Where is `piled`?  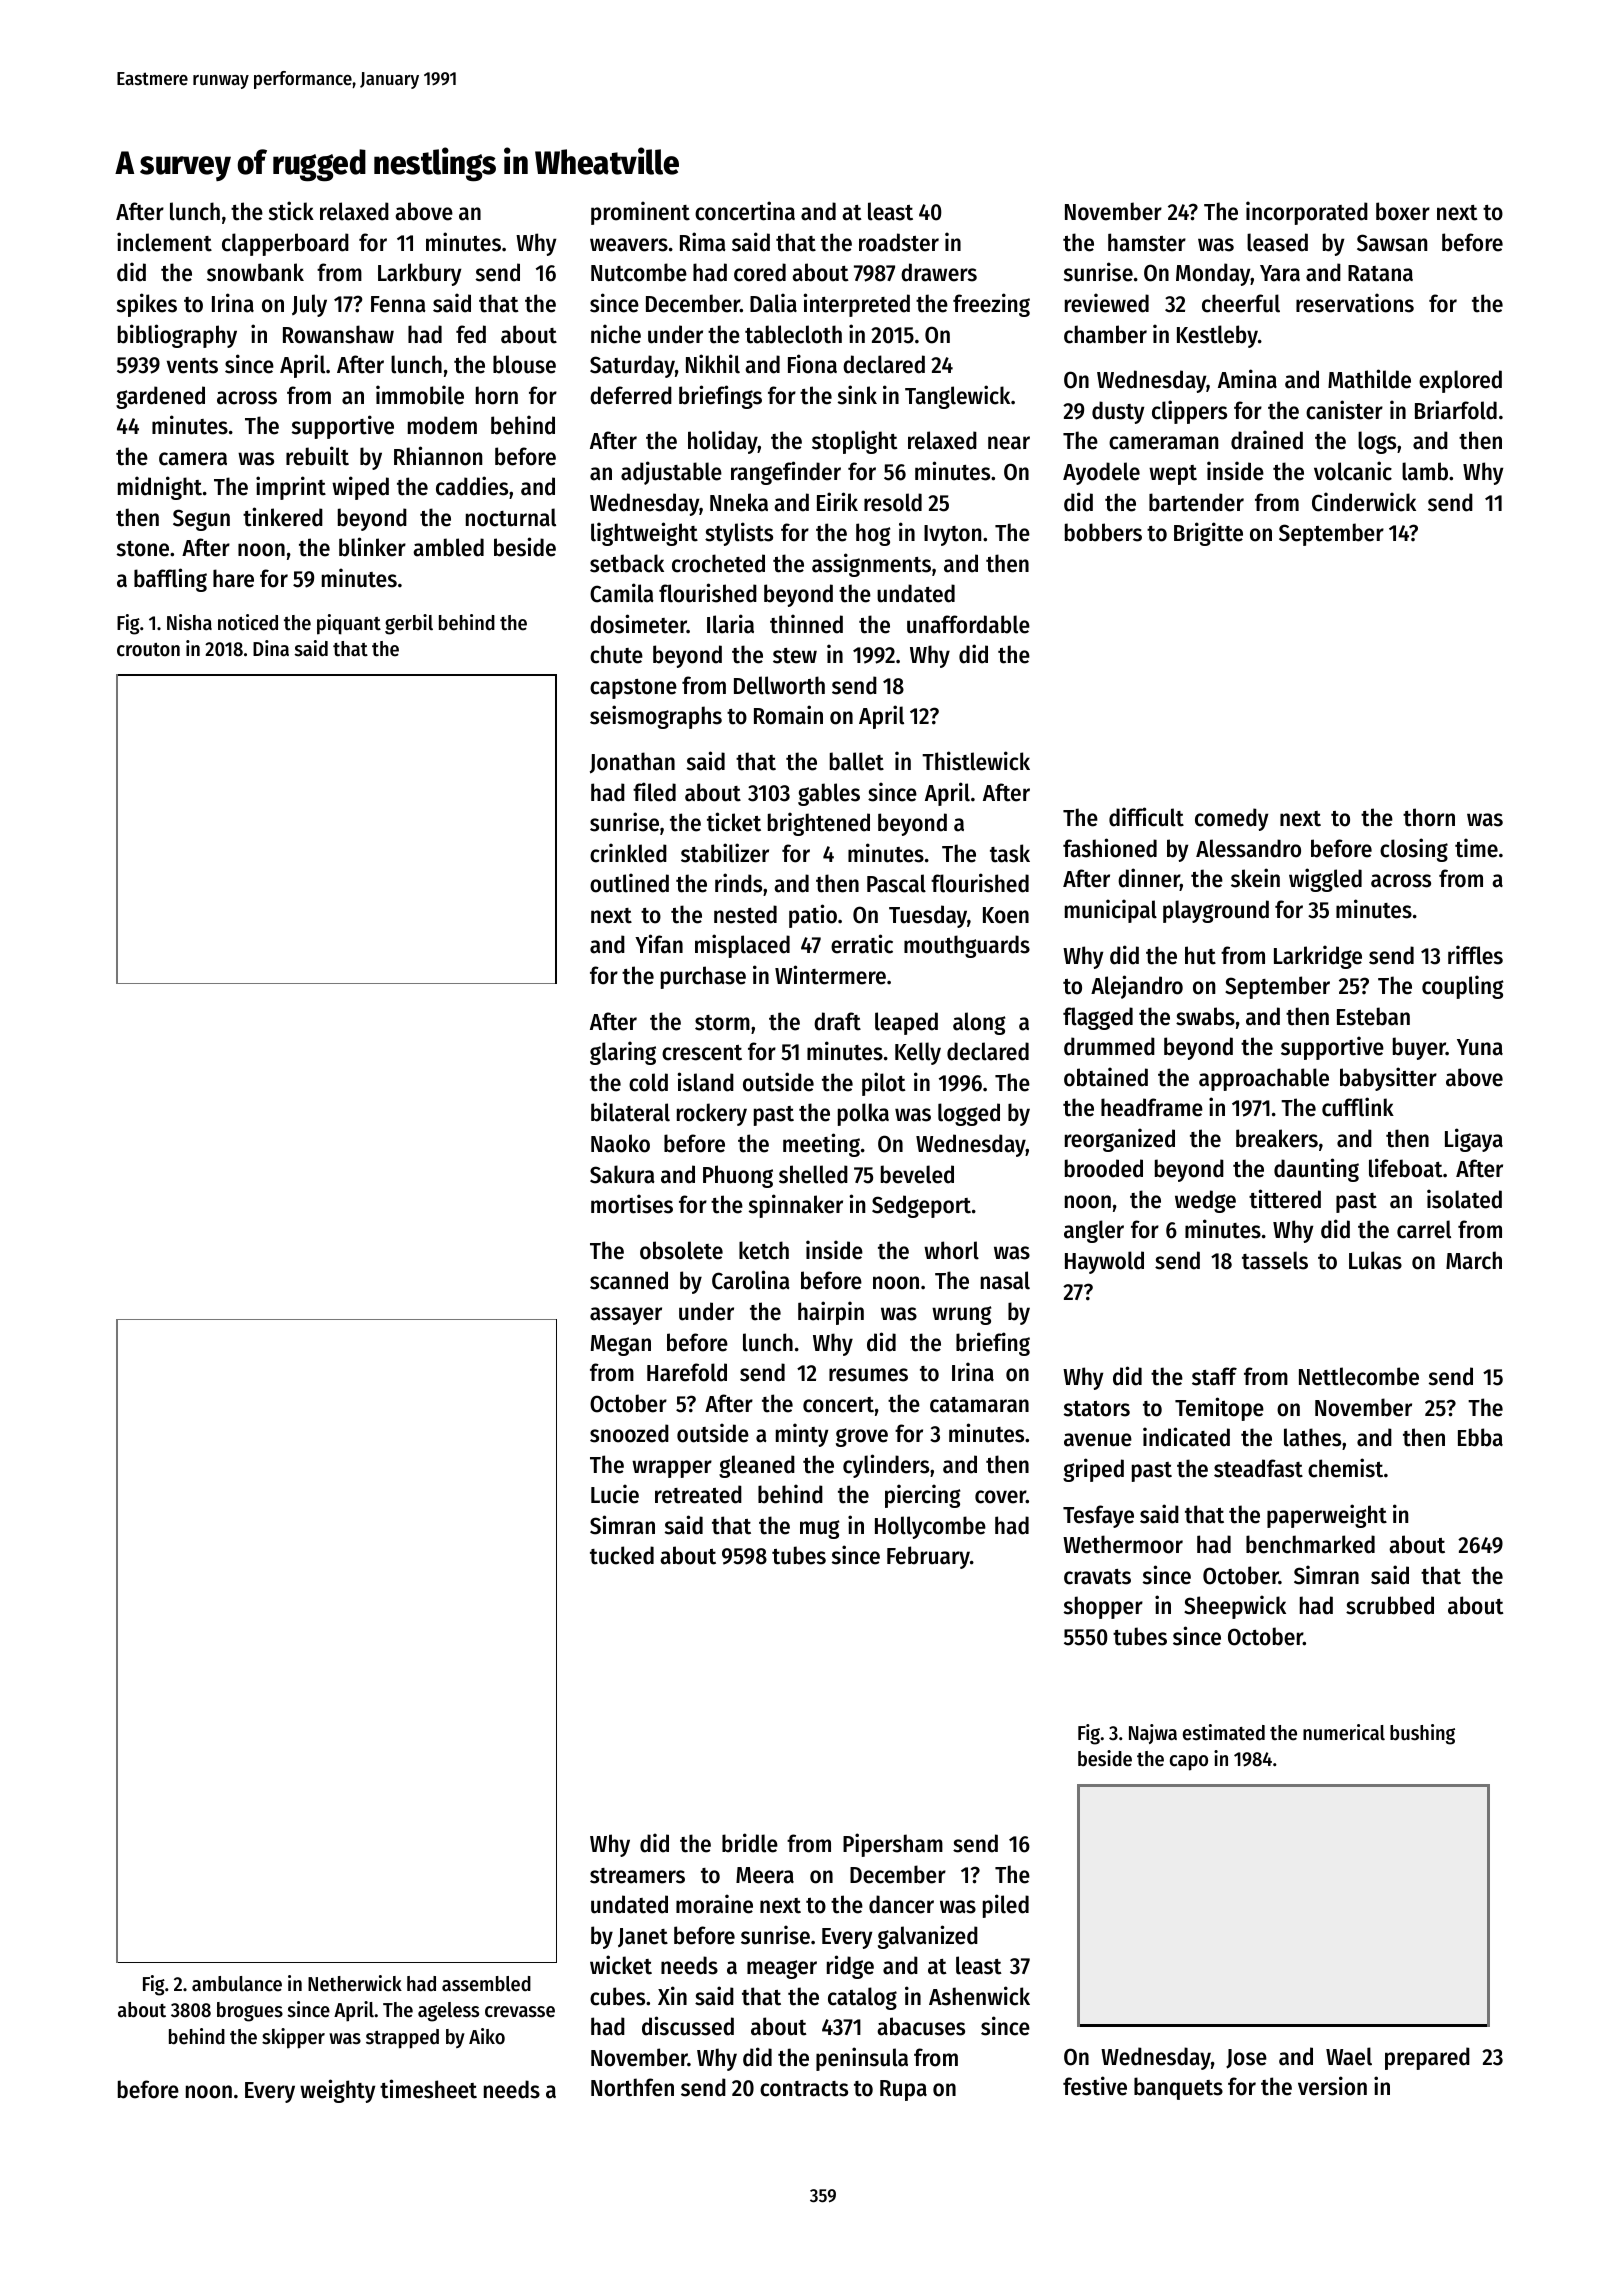
piled is located at coordinates (1006, 1906).
